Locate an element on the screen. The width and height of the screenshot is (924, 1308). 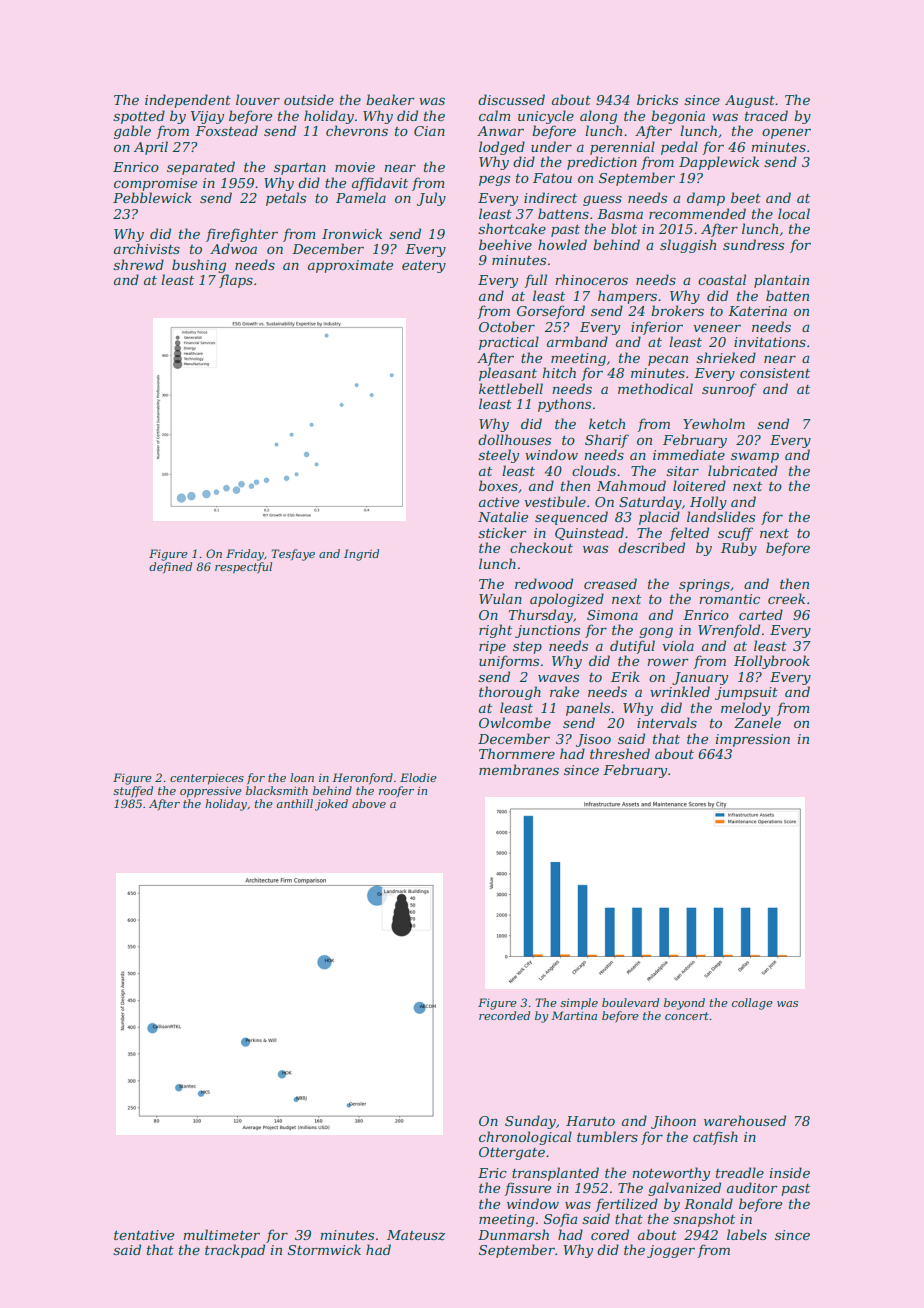
threshed is located at coordinates (620, 753).
